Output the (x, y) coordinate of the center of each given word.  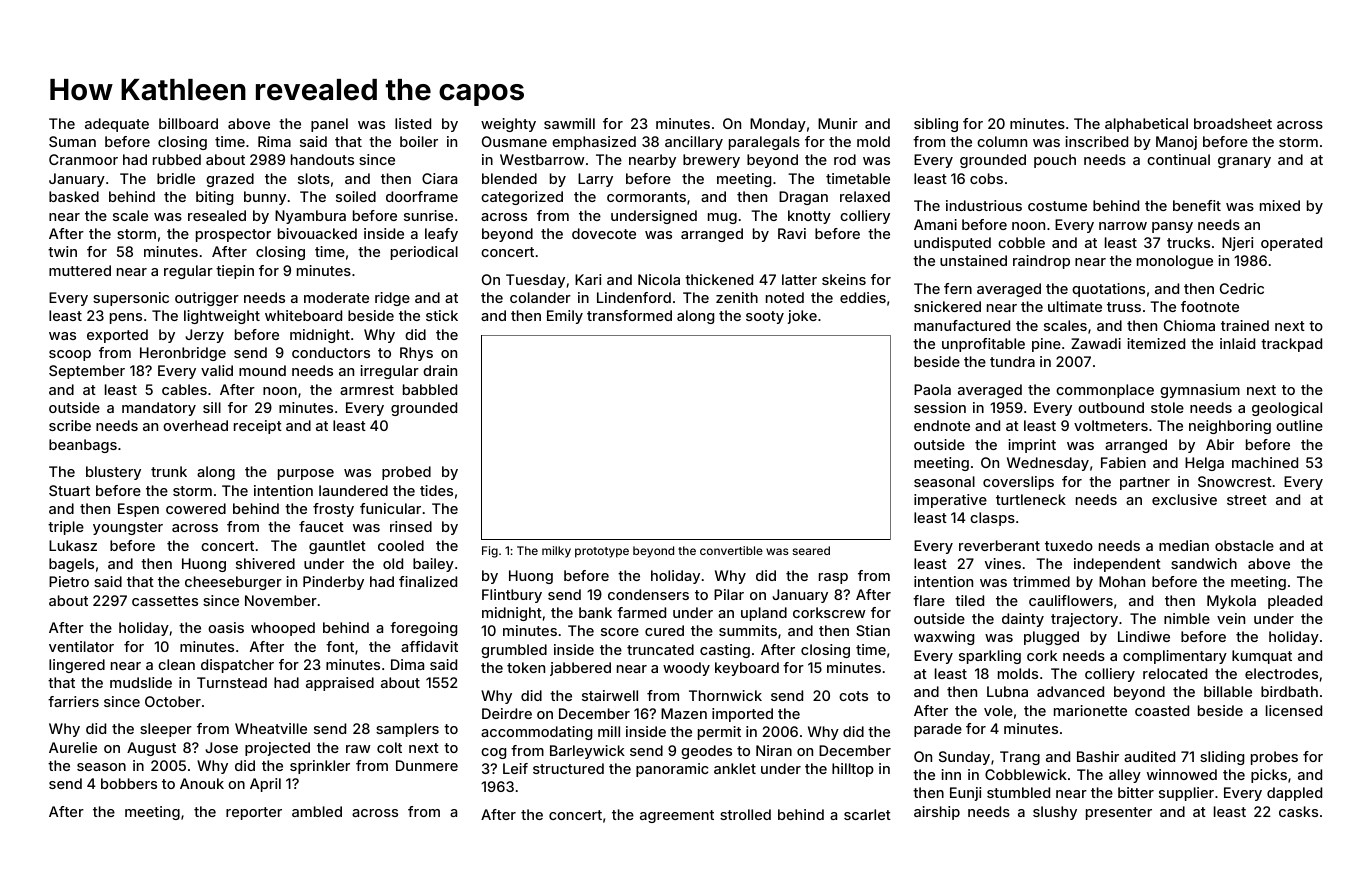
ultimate (1075, 306)
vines (1003, 563)
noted (785, 297)
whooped (283, 629)
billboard (188, 123)
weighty (508, 125)
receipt (258, 427)
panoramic (672, 770)
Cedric (1242, 288)
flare (929, 600)
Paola (932, 389)
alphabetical (1146, 125)
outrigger (207, 299)
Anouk (202, 783)
